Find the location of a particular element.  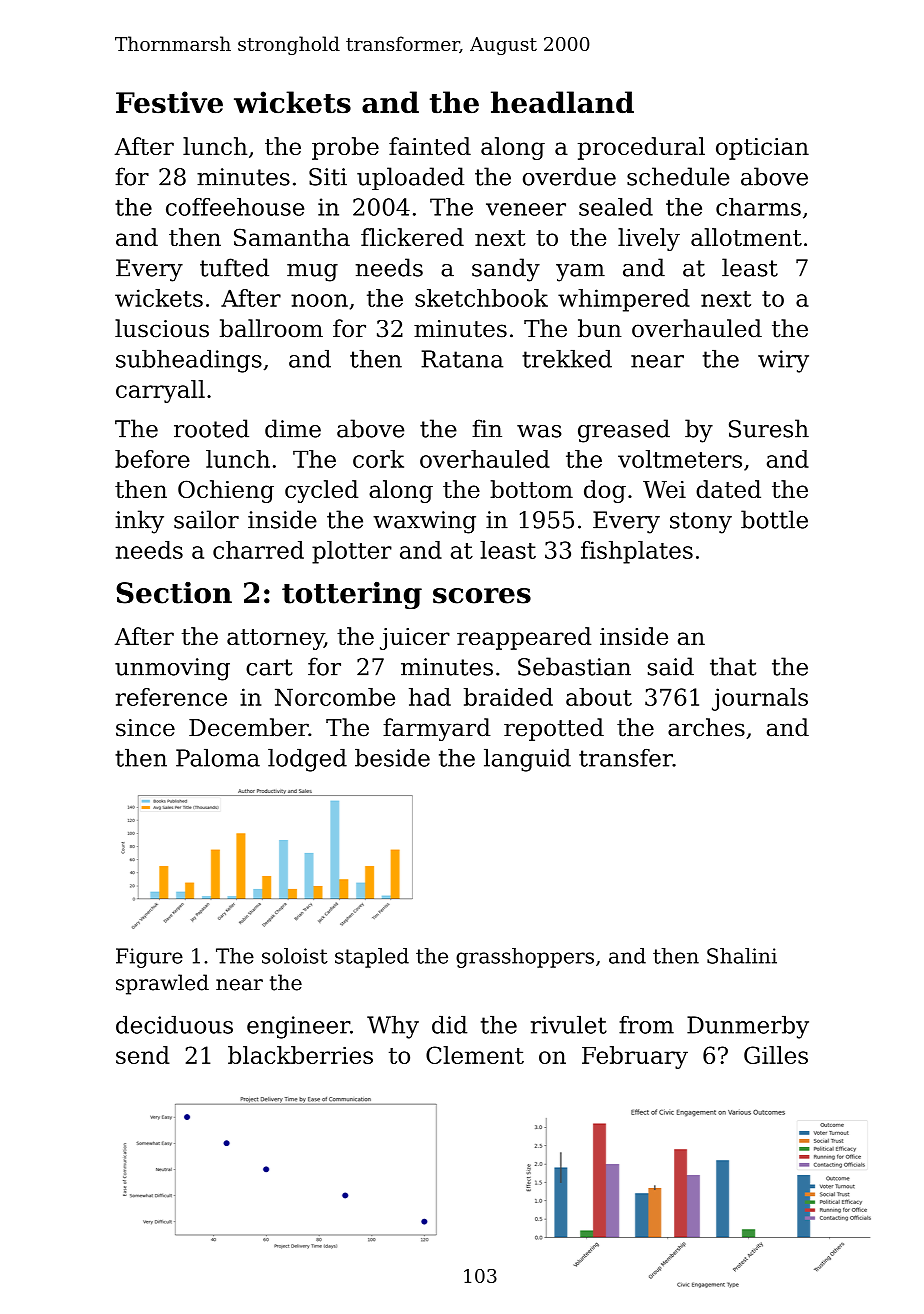

coffeehouse is located at coordinates (235, 207).
